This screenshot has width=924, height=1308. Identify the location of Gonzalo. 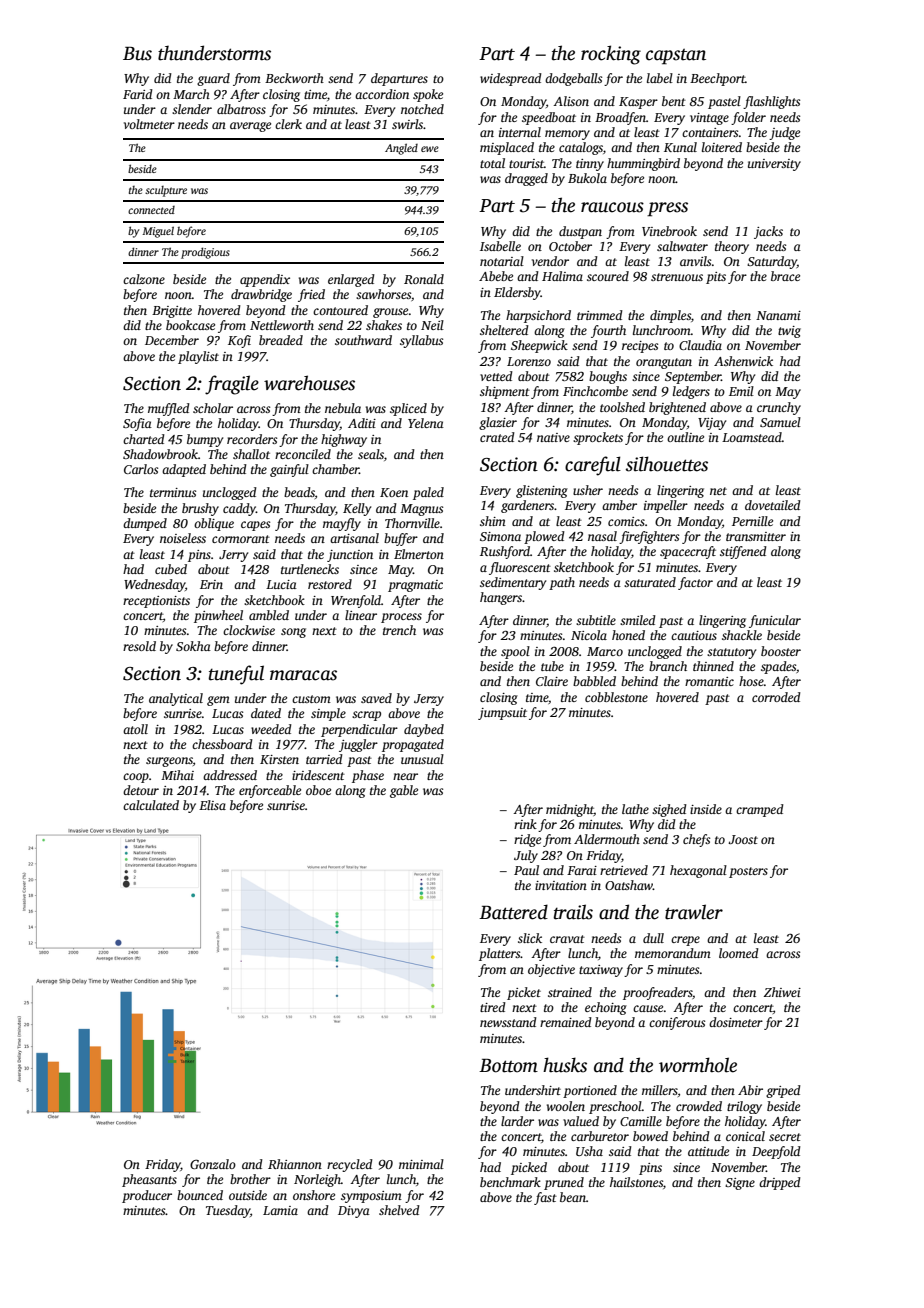
(213, 1164).
